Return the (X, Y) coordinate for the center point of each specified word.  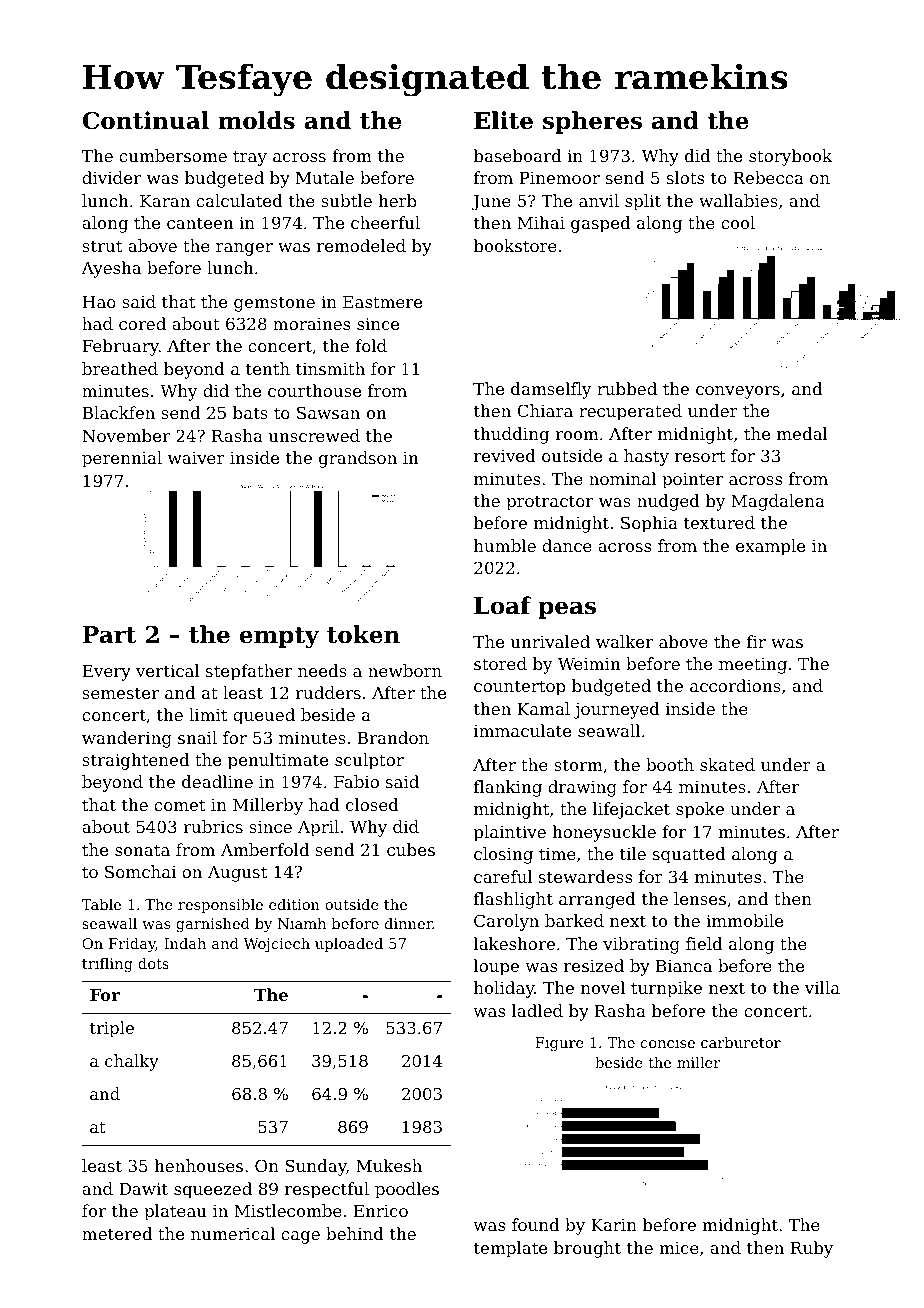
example (770, 547)
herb (397, 200)
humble (505, 545)
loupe (496, 967)
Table (101, 904)
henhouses (198, 1165)
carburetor (741, 1042)
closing (503, 855)
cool (738, 222)
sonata (142, 850)
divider (111, 177)
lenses (700, 898)
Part (110, 635)
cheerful (385, 222)
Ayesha (111, 269)
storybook (790, 157)
